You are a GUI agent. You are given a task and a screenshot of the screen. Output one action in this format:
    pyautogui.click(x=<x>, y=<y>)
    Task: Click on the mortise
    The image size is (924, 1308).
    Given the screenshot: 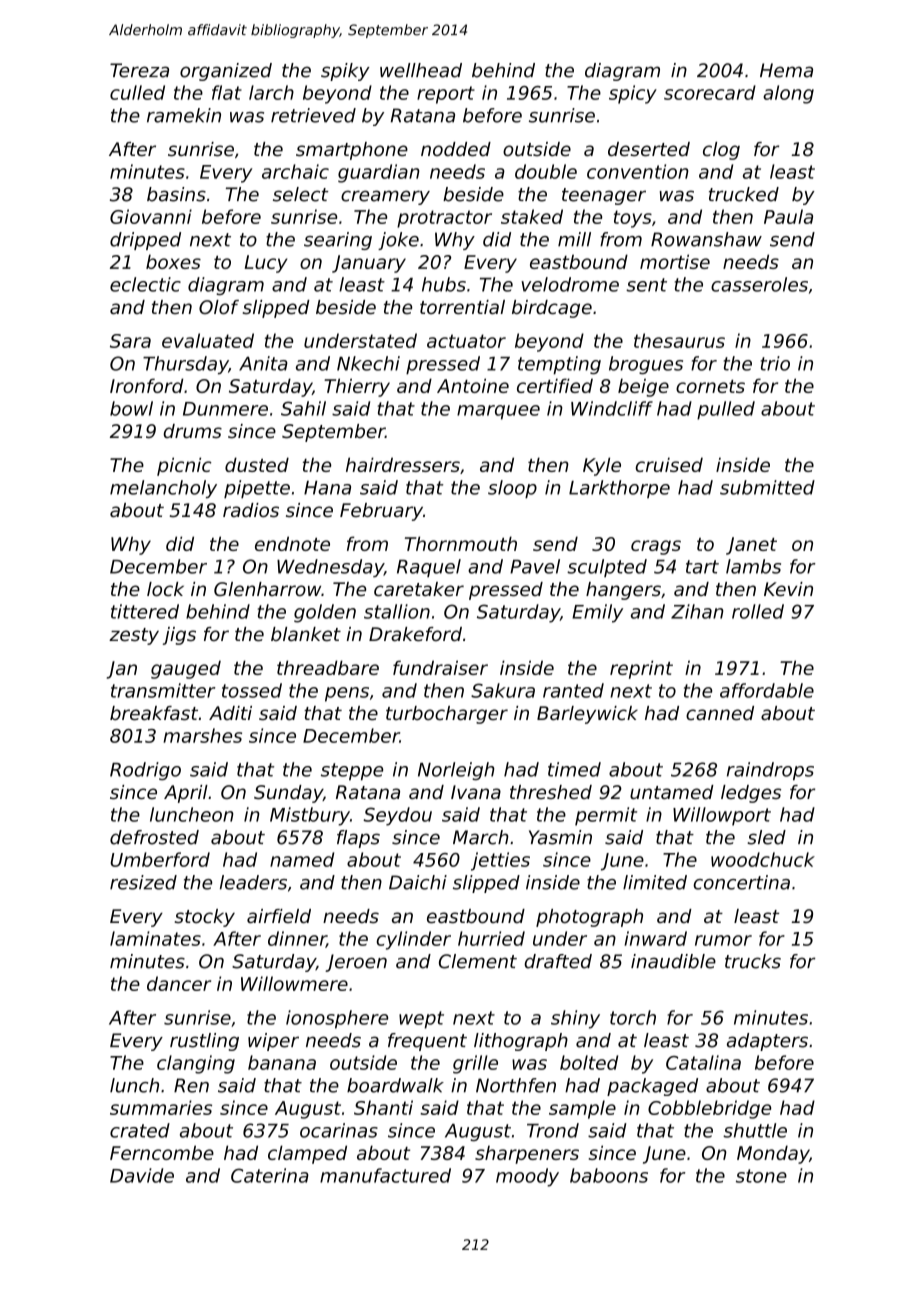 What is the action you would take?
    pyautogui.click(x=675, y=261)
